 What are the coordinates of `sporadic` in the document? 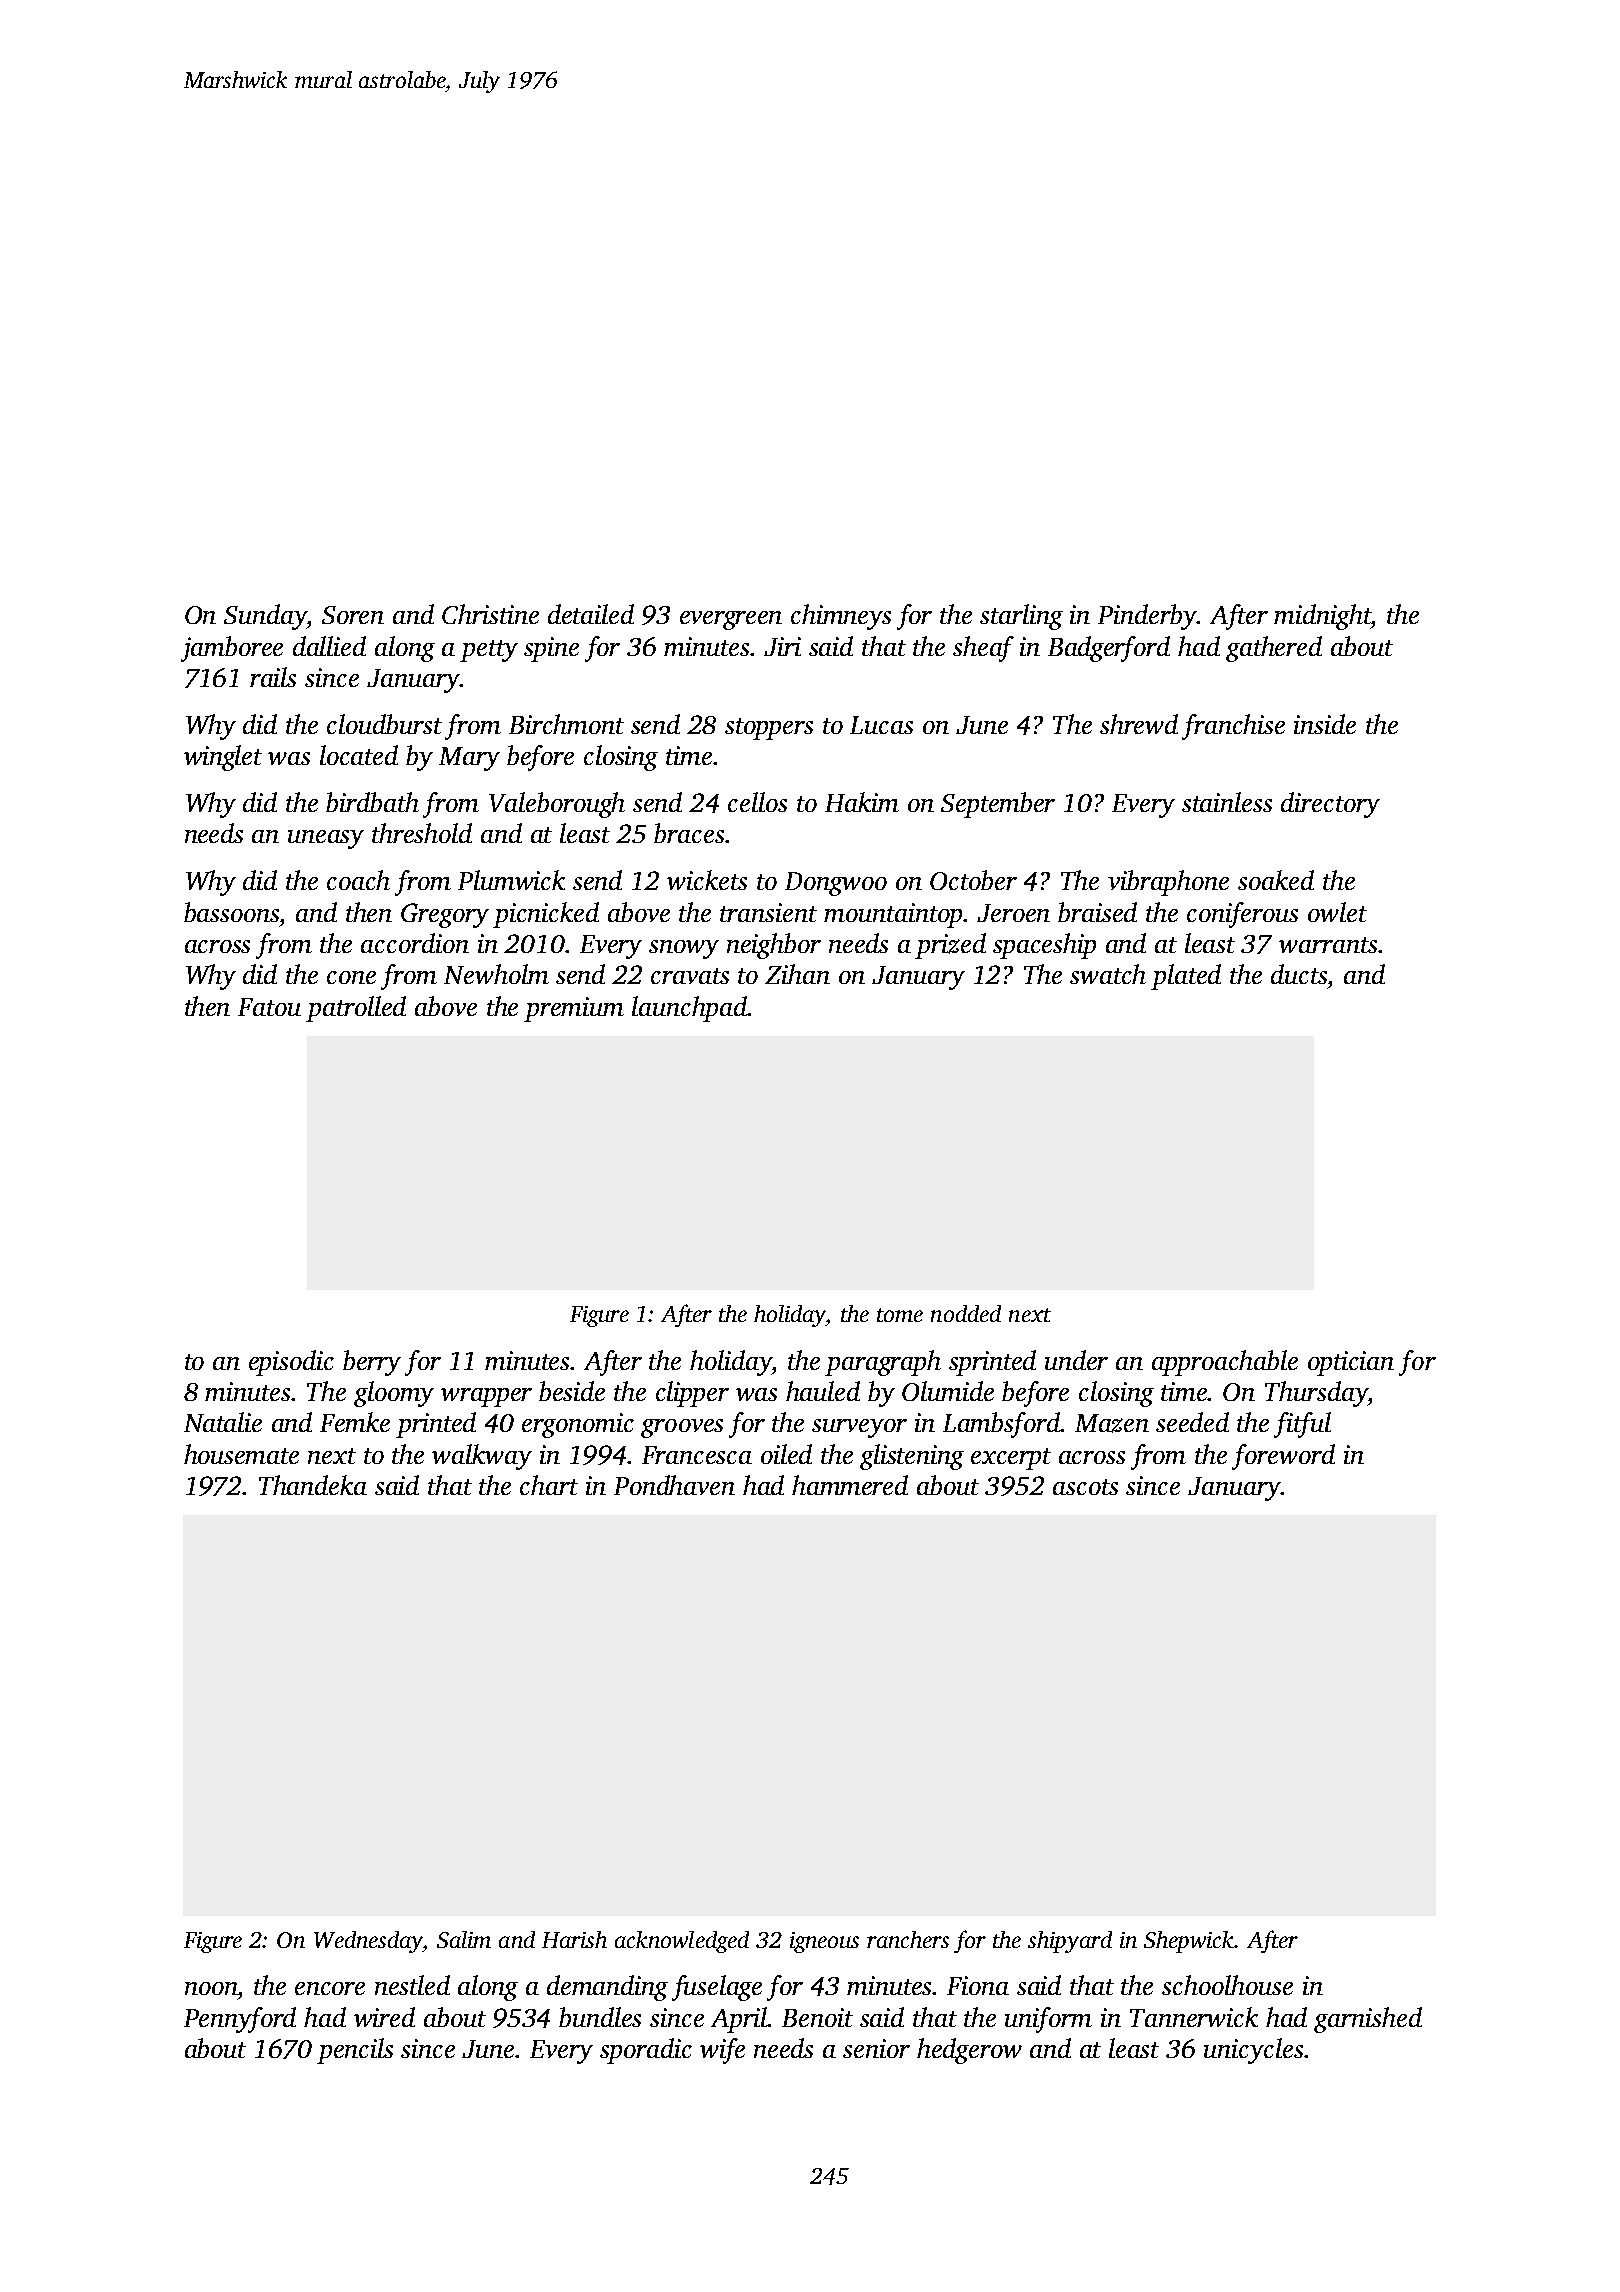 It's located at (646, 2051).
